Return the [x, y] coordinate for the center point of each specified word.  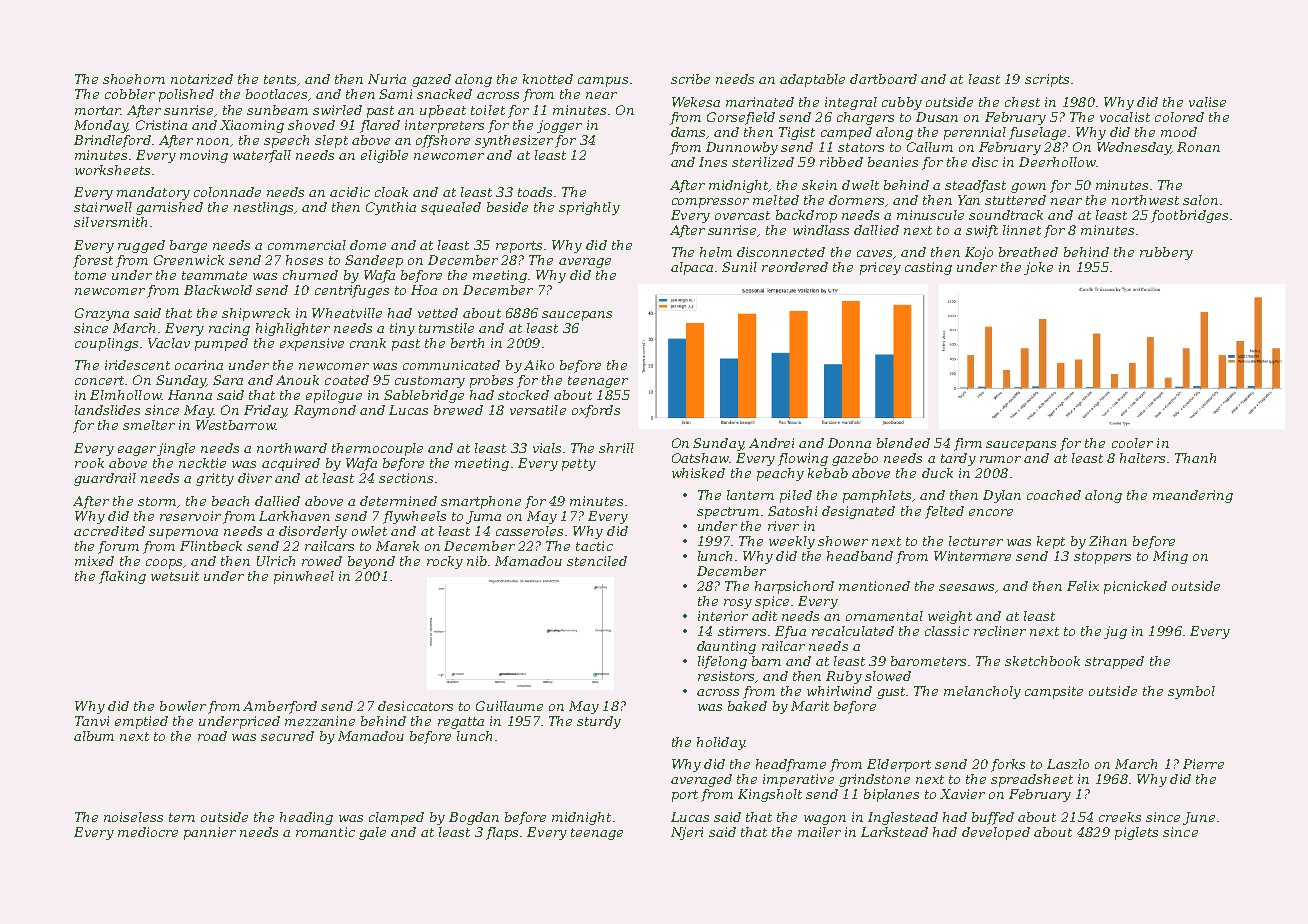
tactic [594, 546]
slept [331, 141]
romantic [325, 832]
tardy [958, 459]
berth [467, 343]
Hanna [190, 395]
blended [903, 443]
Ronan [1198, 147]
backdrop [806, 216]
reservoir [190, 516]
